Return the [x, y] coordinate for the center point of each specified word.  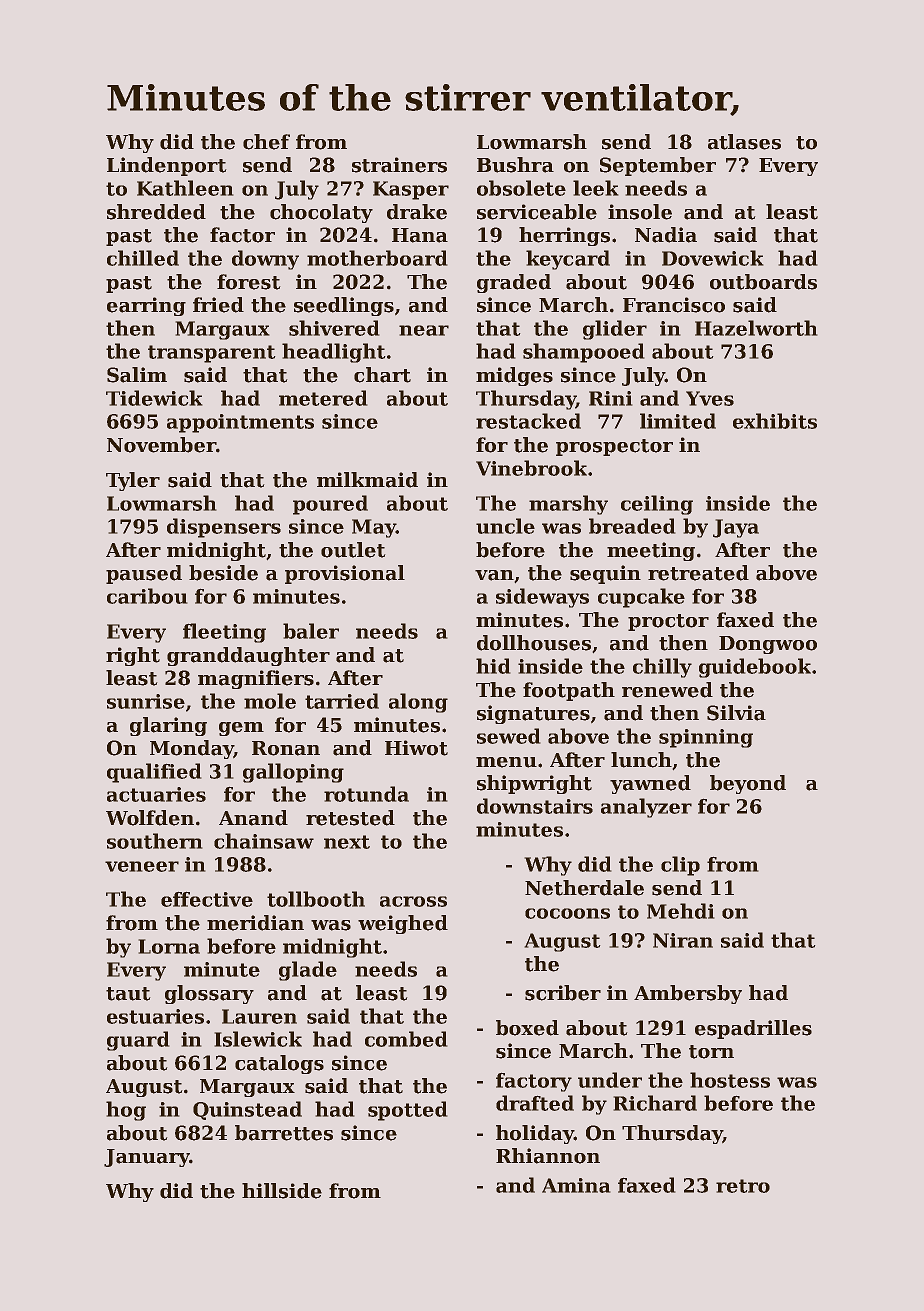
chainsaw [264, 841]
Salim [137, 375]
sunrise [146, 701]
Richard [655, 1103]
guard [138, 1041]
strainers [399, 165]
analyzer [646, 808]
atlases [744, 142]
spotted [408, 1111]
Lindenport [167, 166]
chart [382, 375]
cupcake [641, 598]
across [413, 901]
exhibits [775, 421]
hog [126, 1111]
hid [493, 666]
